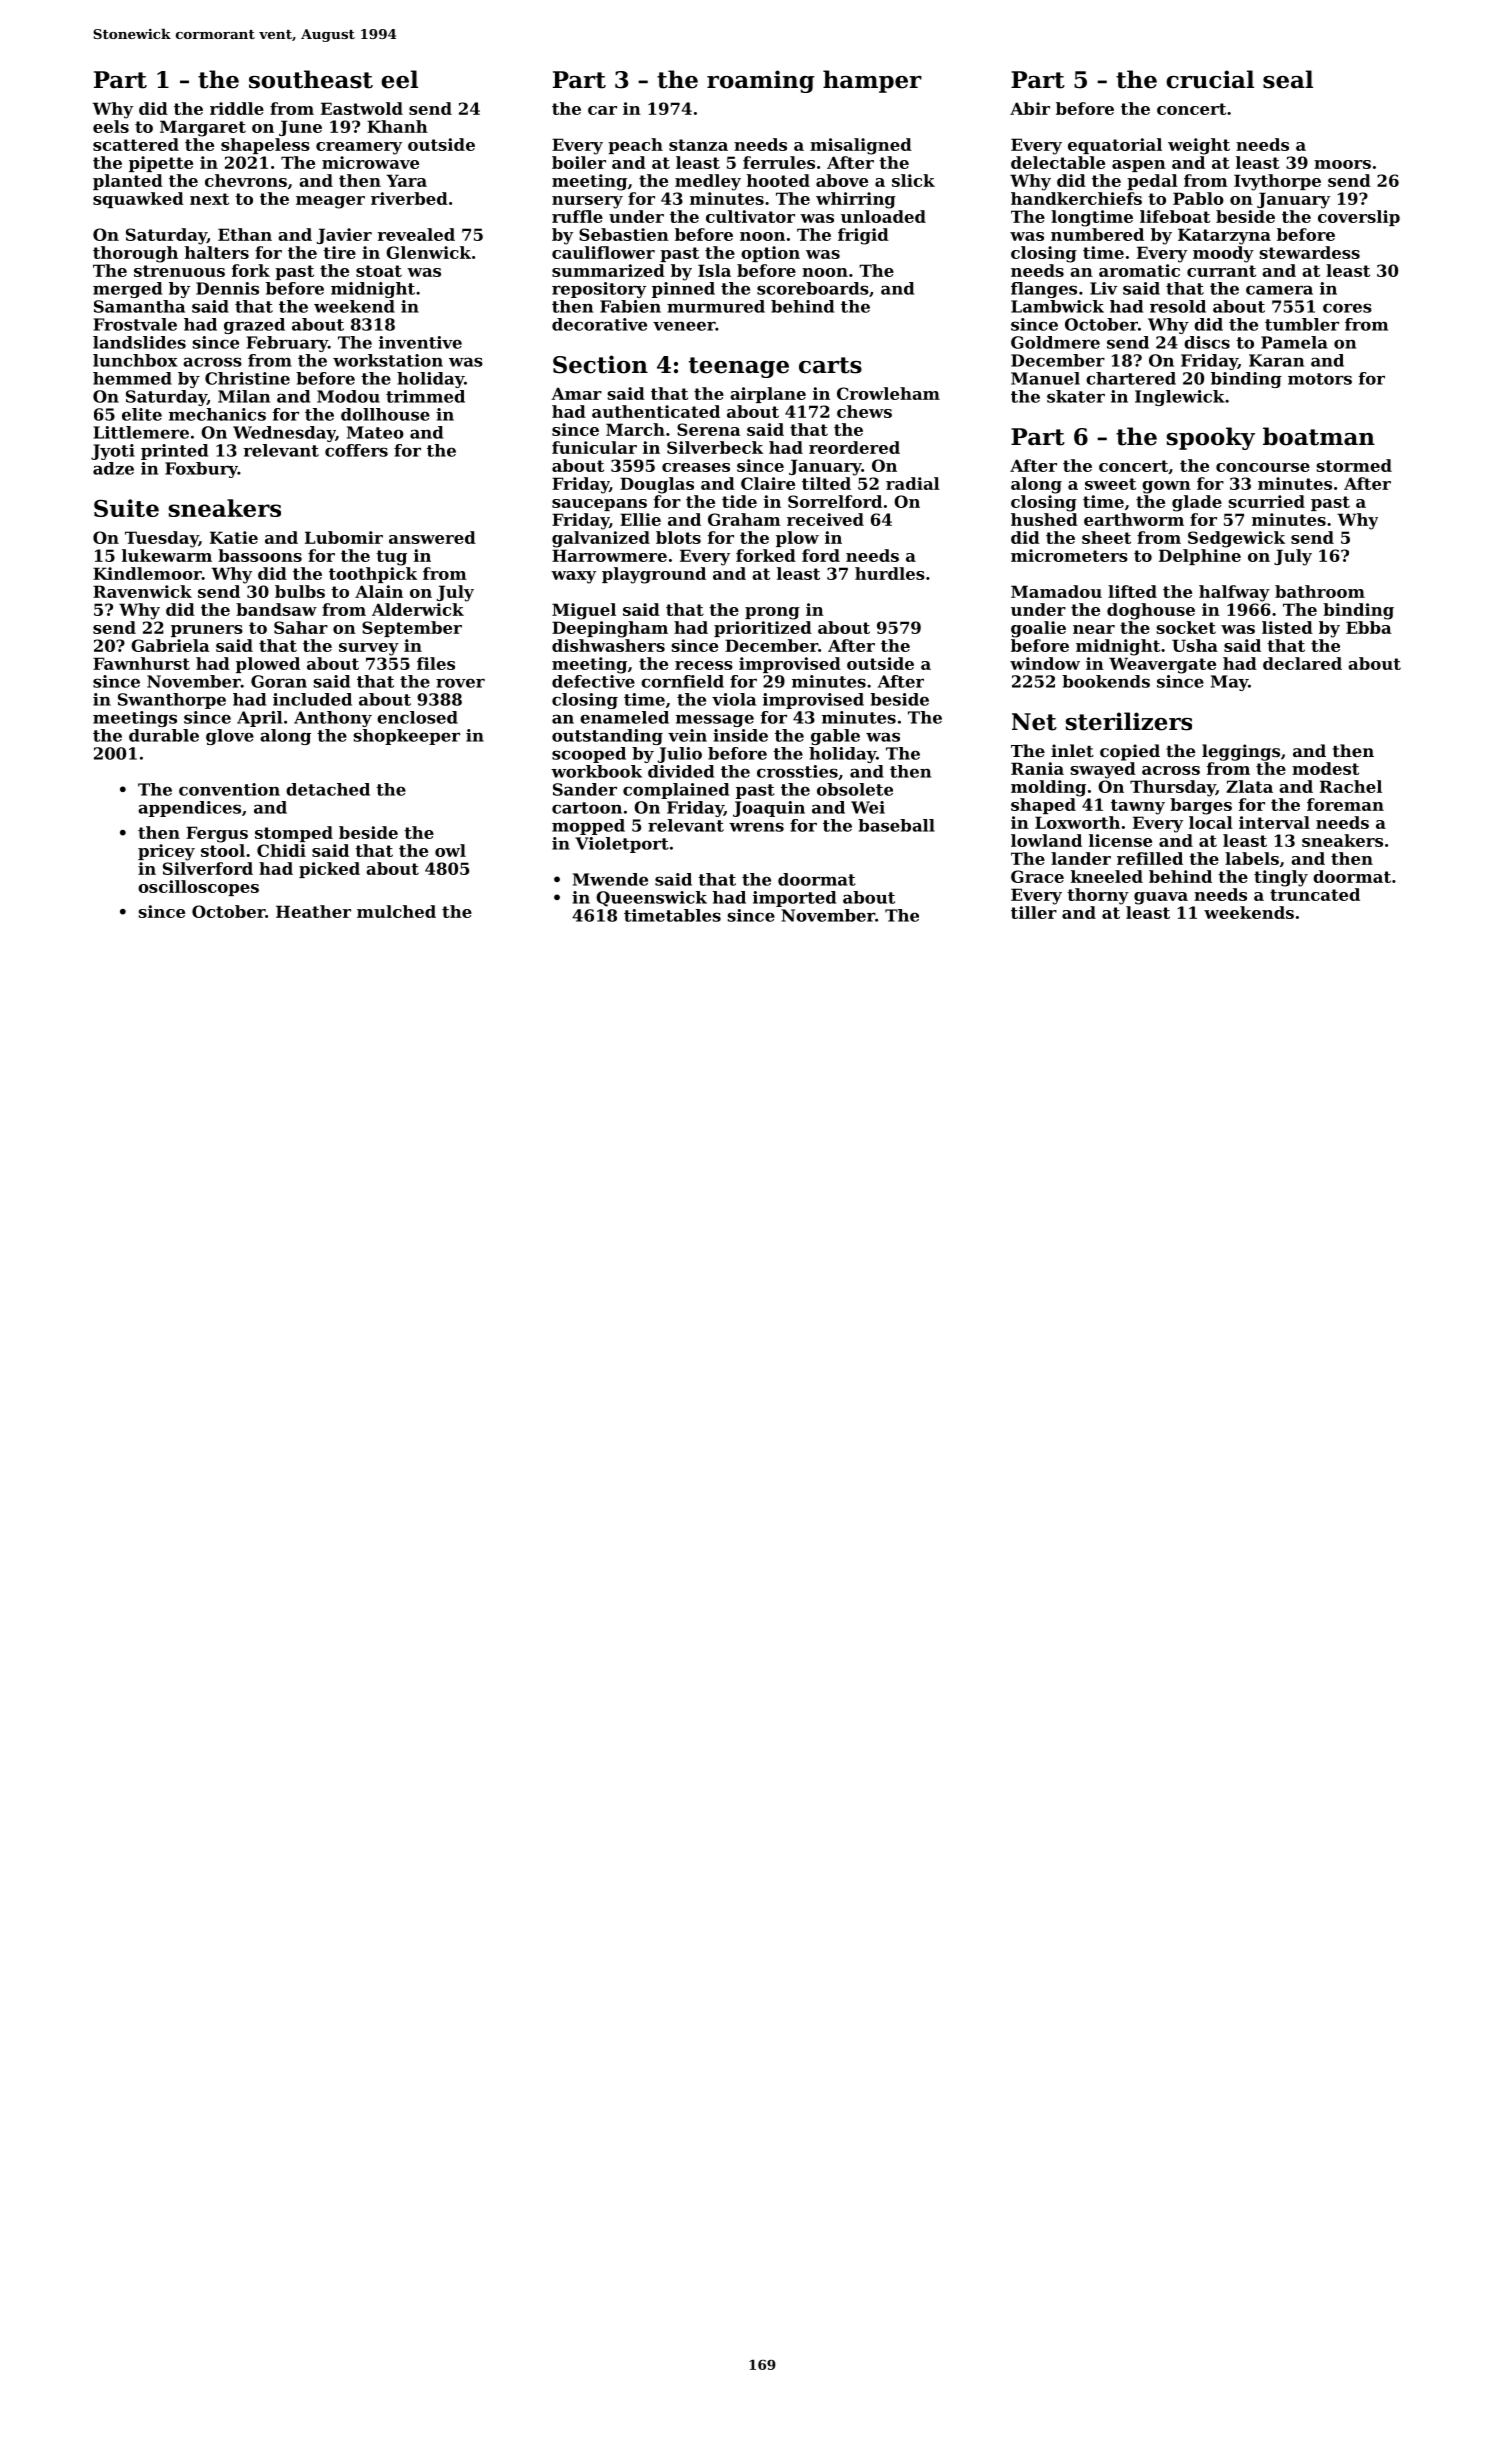 Image resolution: width=1496 pixels, height=2464 pixels. I want to click on cores, so click(1347, 308).
